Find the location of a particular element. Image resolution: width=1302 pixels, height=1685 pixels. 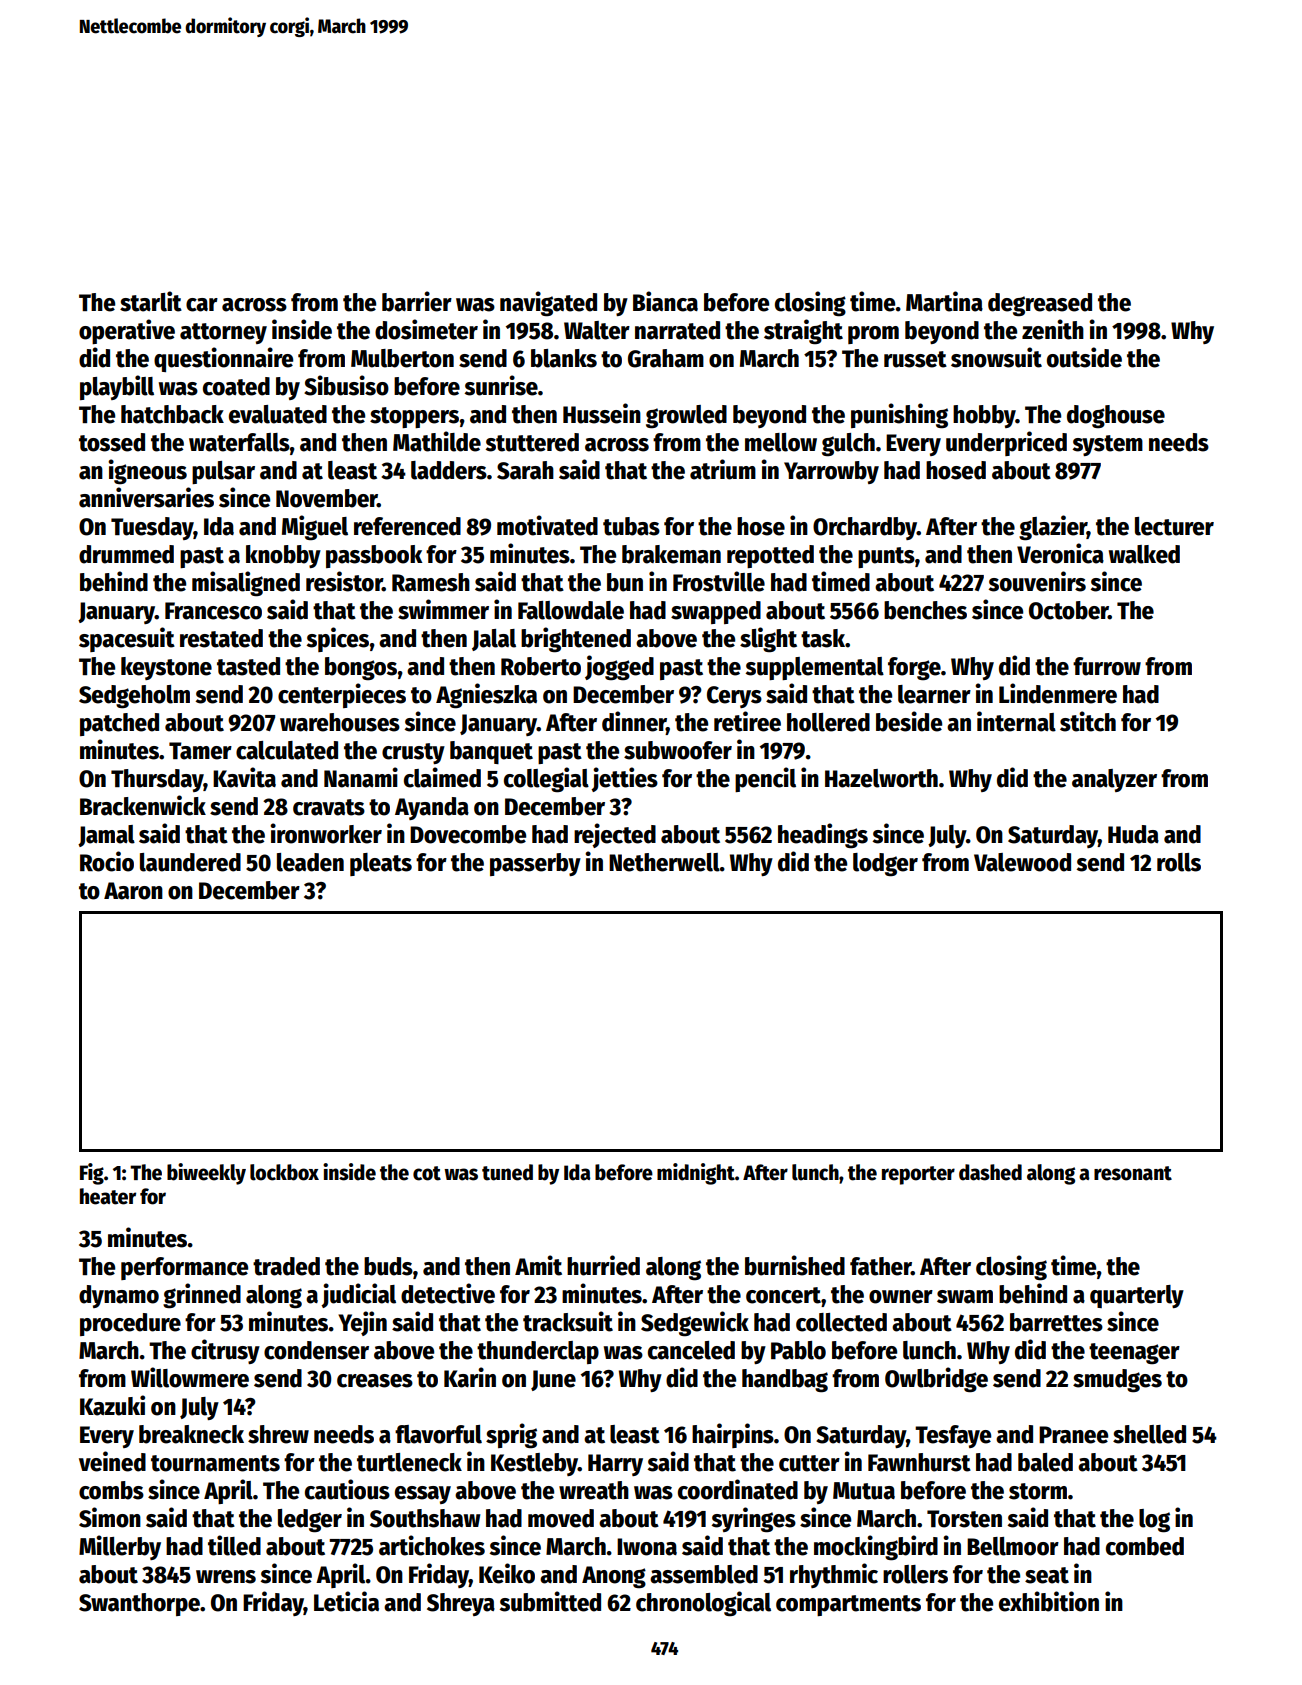

heater is located at coordinates (108, 1196).
